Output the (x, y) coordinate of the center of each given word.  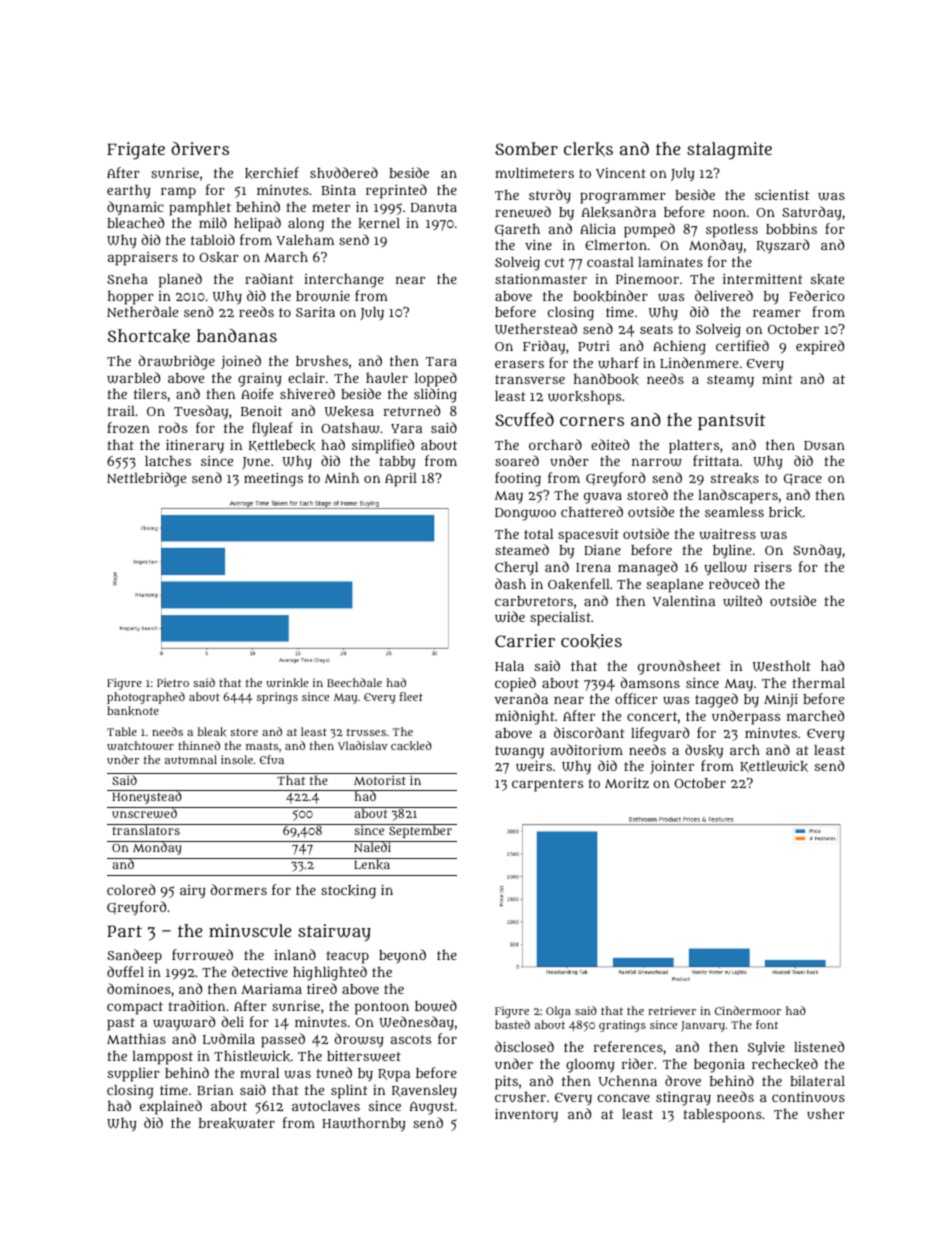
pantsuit (732, 421)
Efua (272, 759)
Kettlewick (774, 767)
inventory (526, 1115)
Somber (526, 148)
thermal (818, 683)
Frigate (136, 151)
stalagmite (729, 151)
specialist (560, 618)
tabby (397, 462)
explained (171, 1107)
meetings (273, 479)
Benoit (261, 410)
